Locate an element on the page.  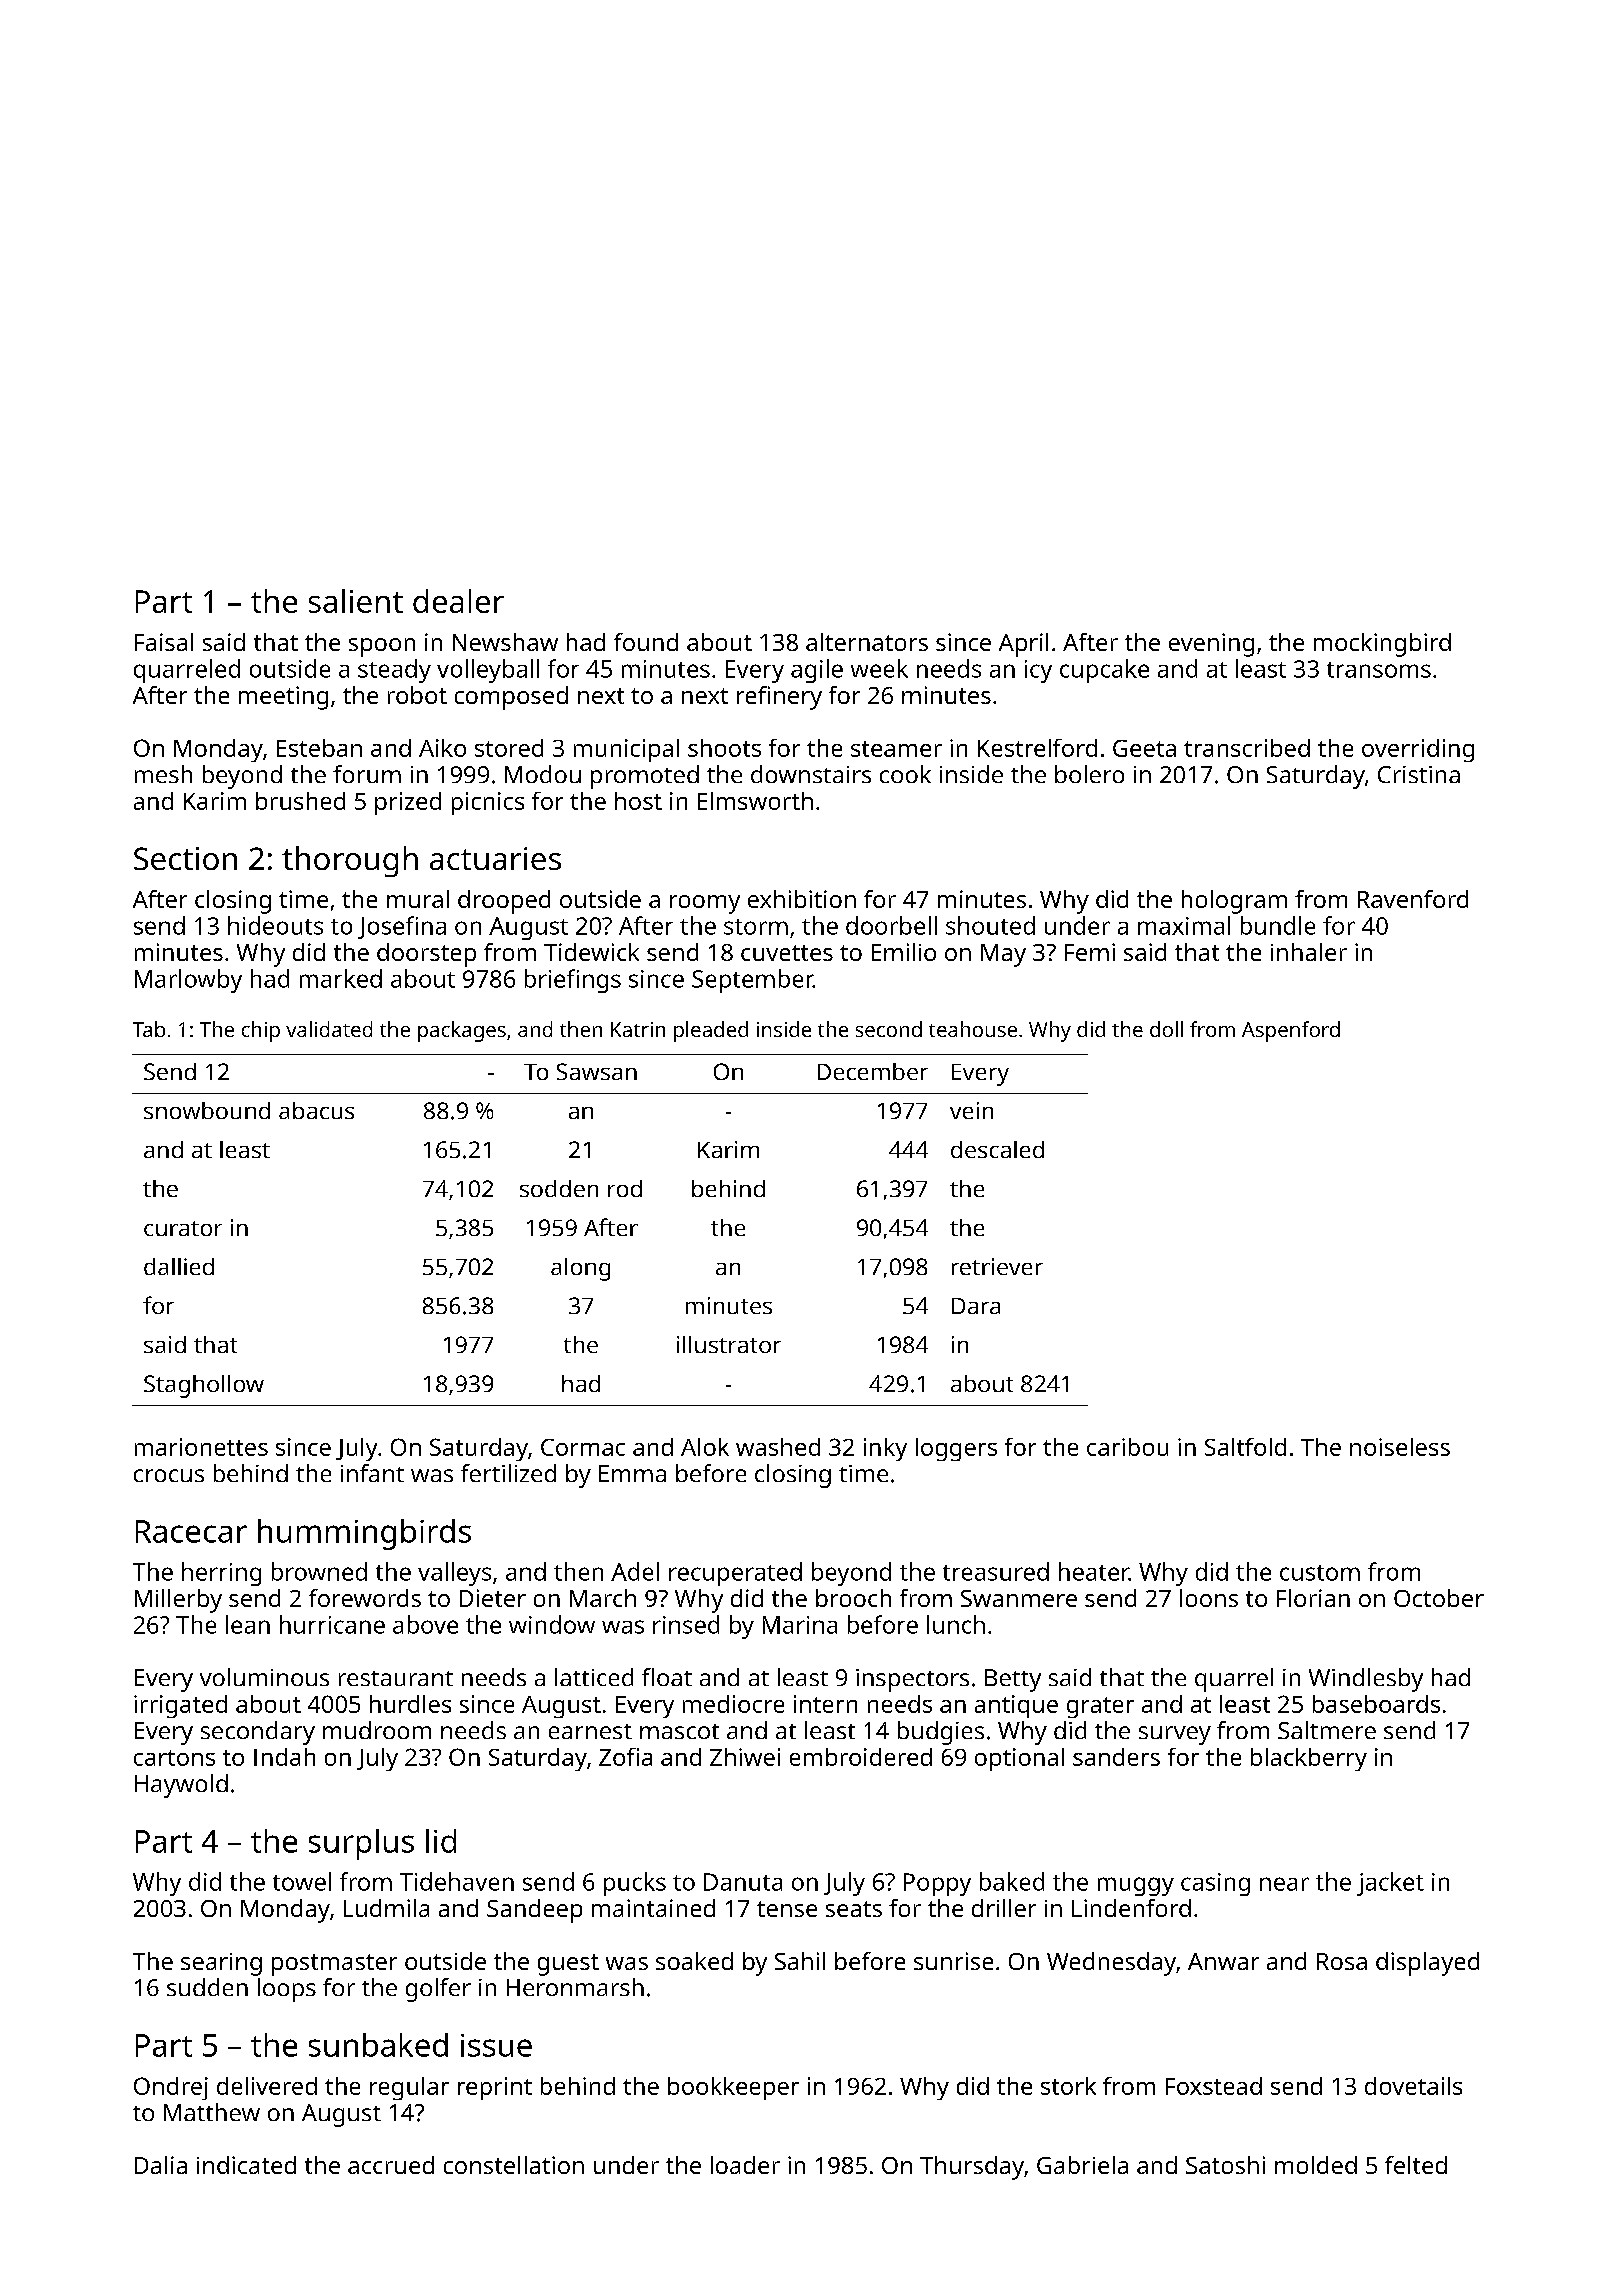
noiseless is located at coordinates (1400, 1447).
